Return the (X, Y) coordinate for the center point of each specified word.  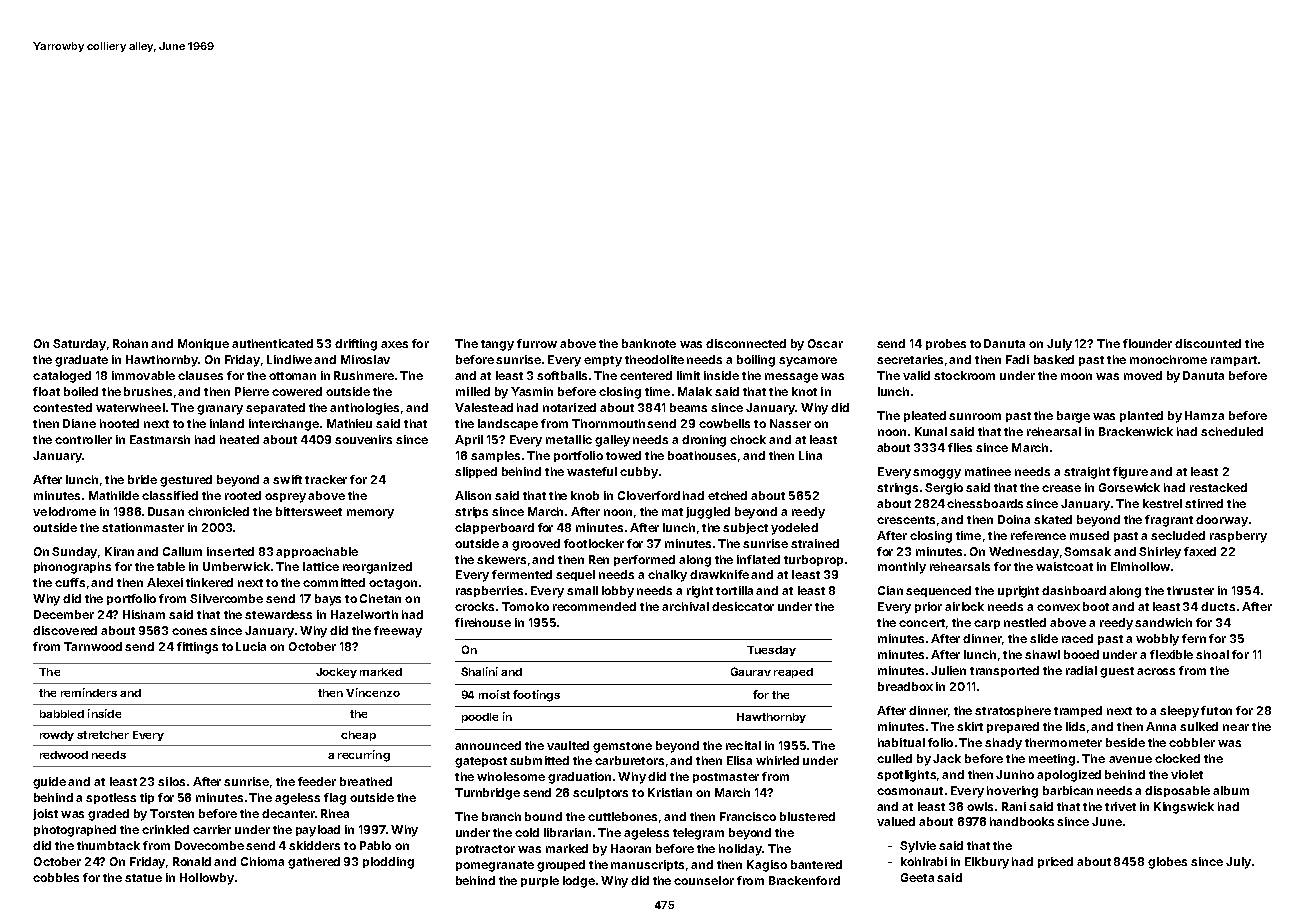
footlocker (594, 543)
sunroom (975, 416)
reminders (89, 692)
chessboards (985, 503)
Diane (79, 423)
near (1236, 727)
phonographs (72, 568)
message (791, 378)
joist (45, 814)
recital (743, 745)
